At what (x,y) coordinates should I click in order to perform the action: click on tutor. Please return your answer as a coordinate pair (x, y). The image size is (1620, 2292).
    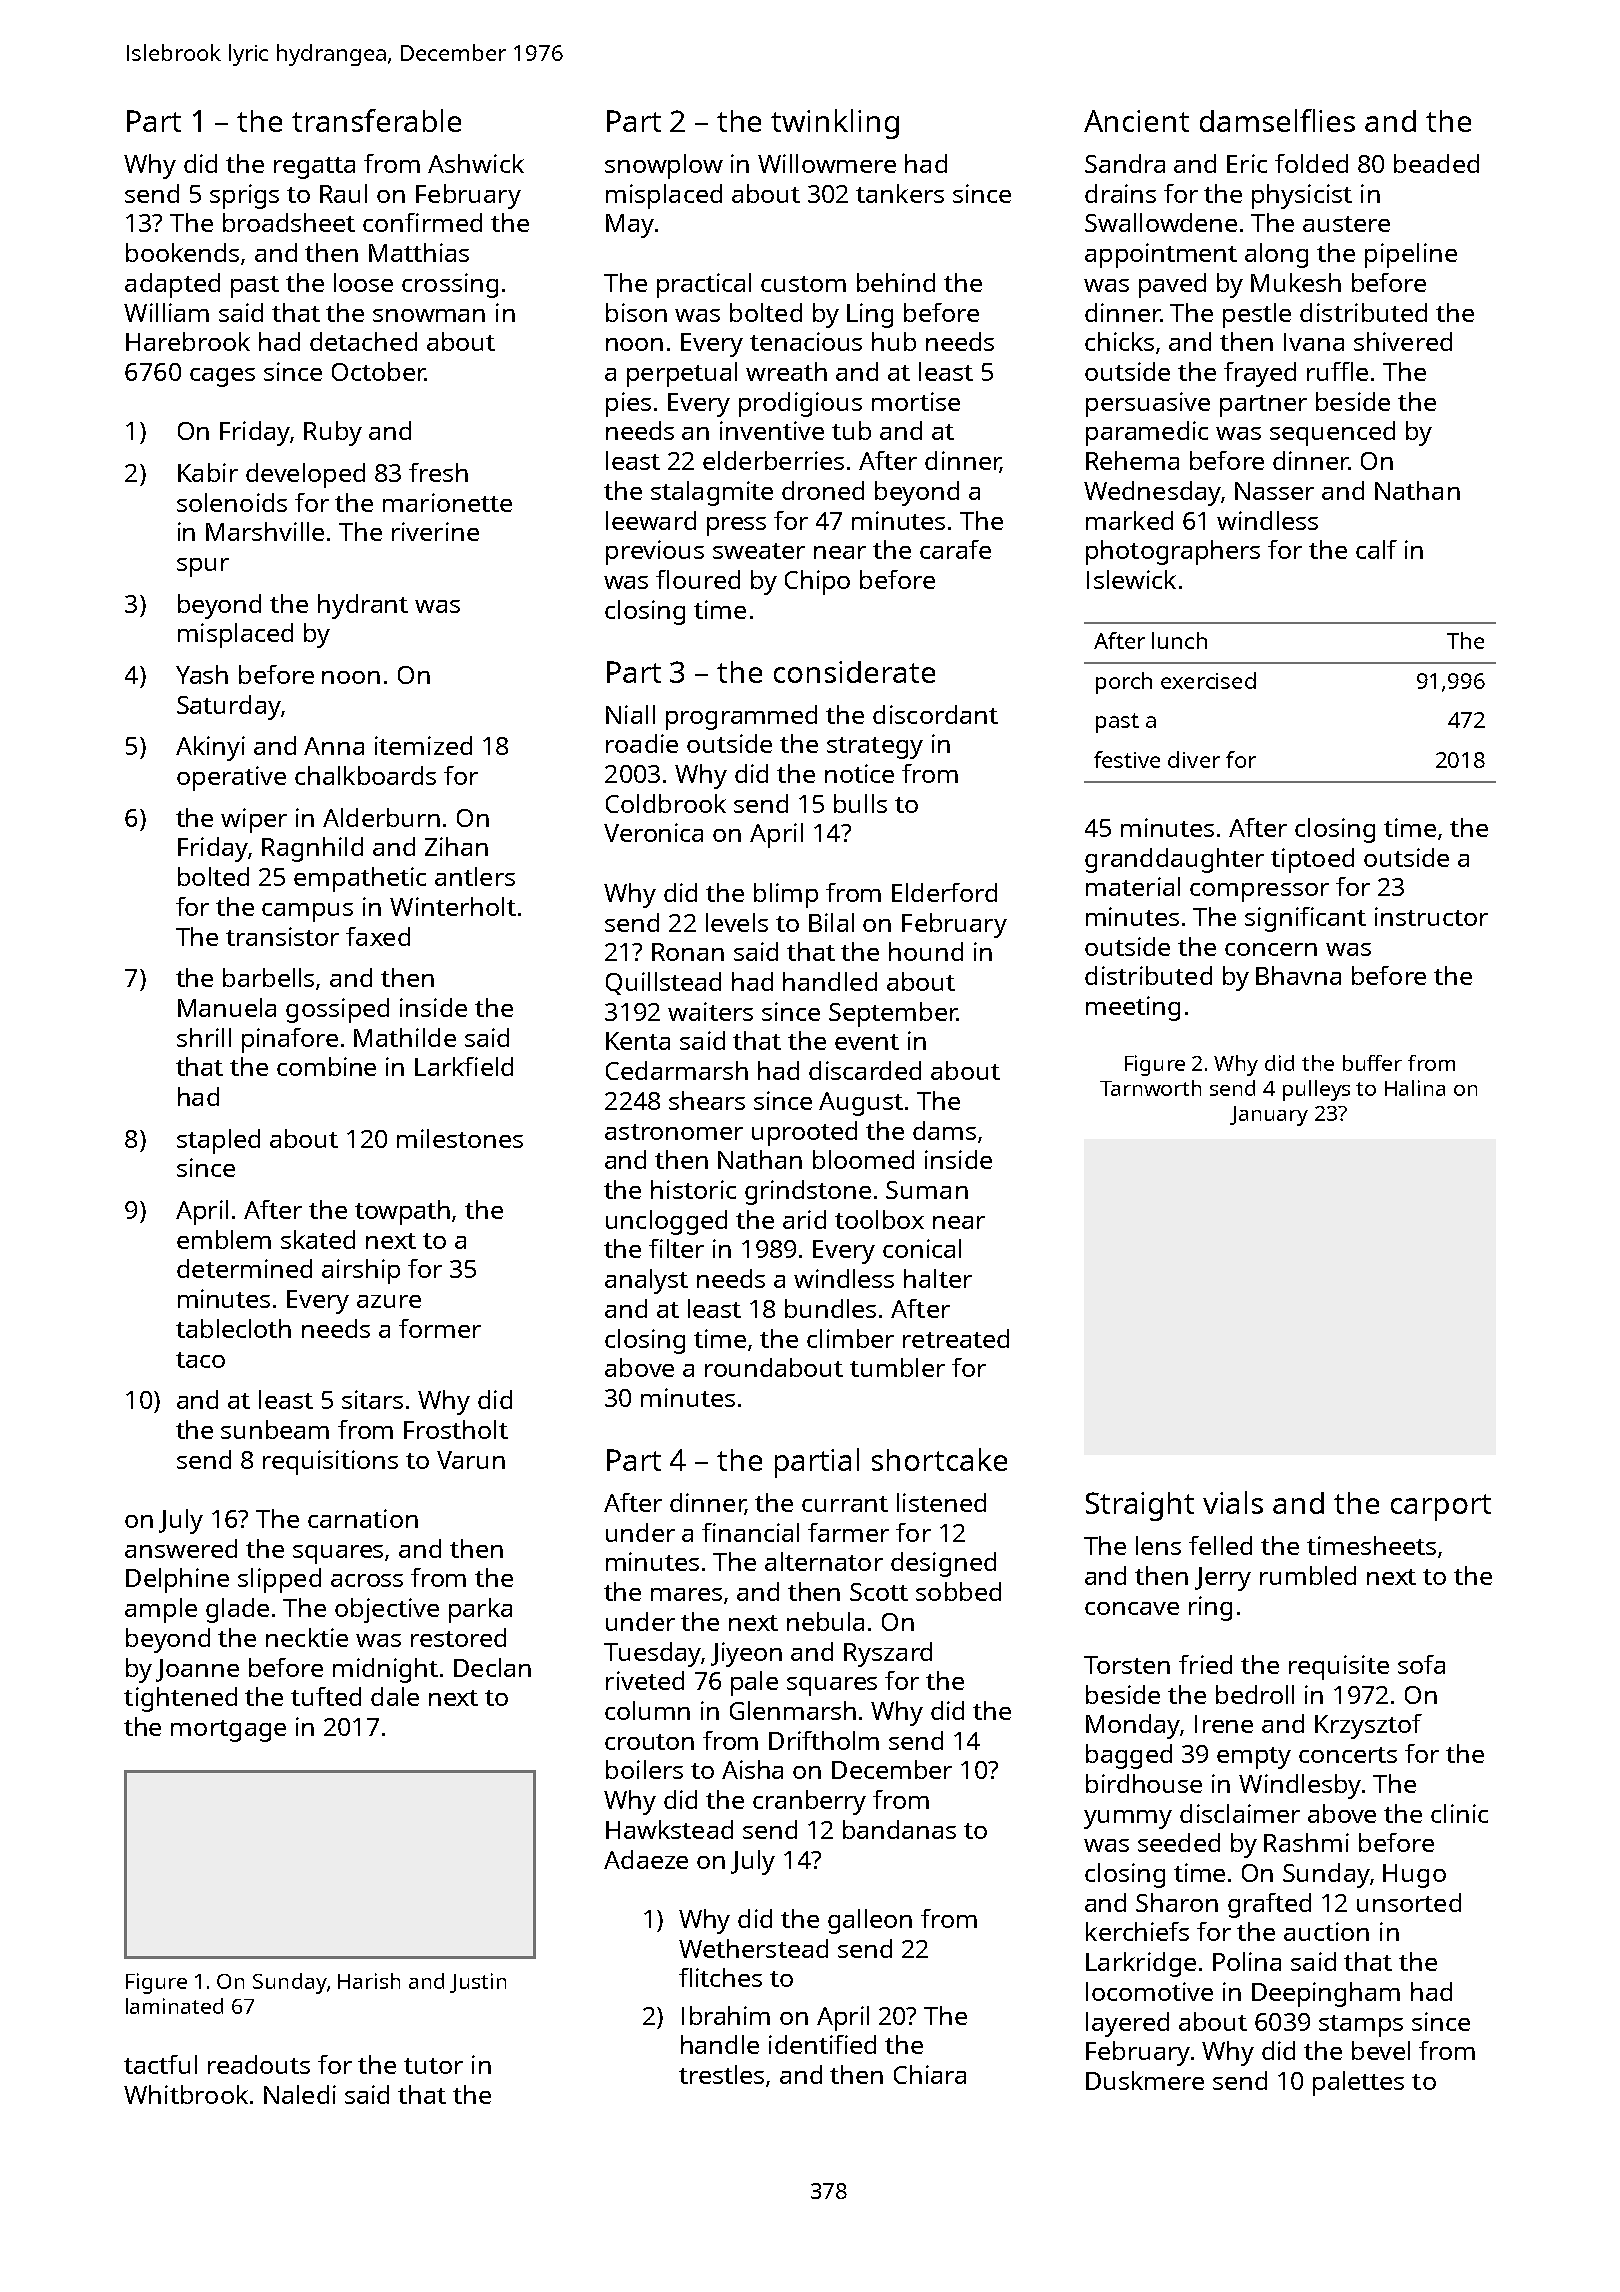
    Looking at the image, I should click on (433, 2066).
